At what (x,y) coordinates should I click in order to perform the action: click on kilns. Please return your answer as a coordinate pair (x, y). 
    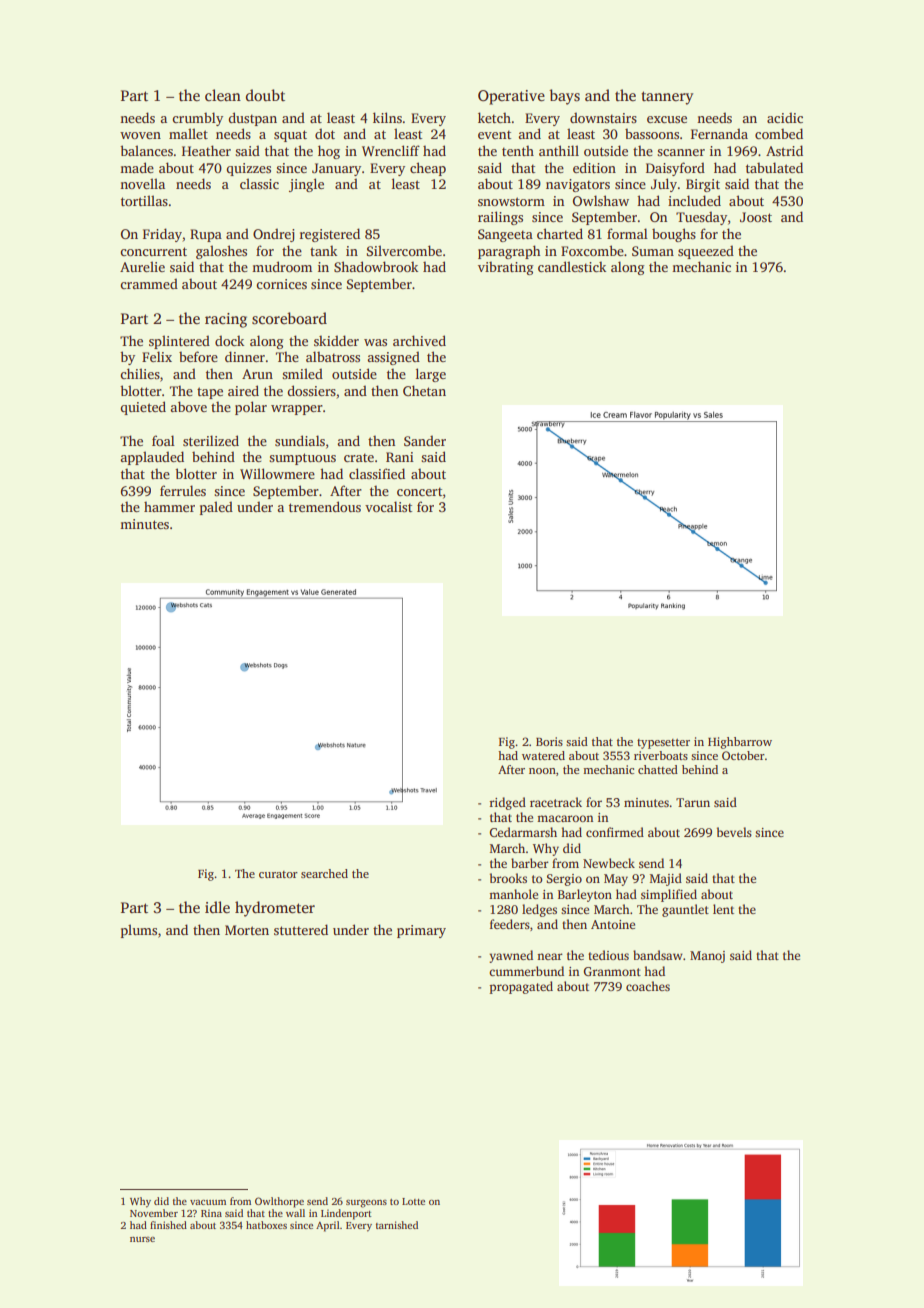
    Looking at the image, I should click on (387, 117).
